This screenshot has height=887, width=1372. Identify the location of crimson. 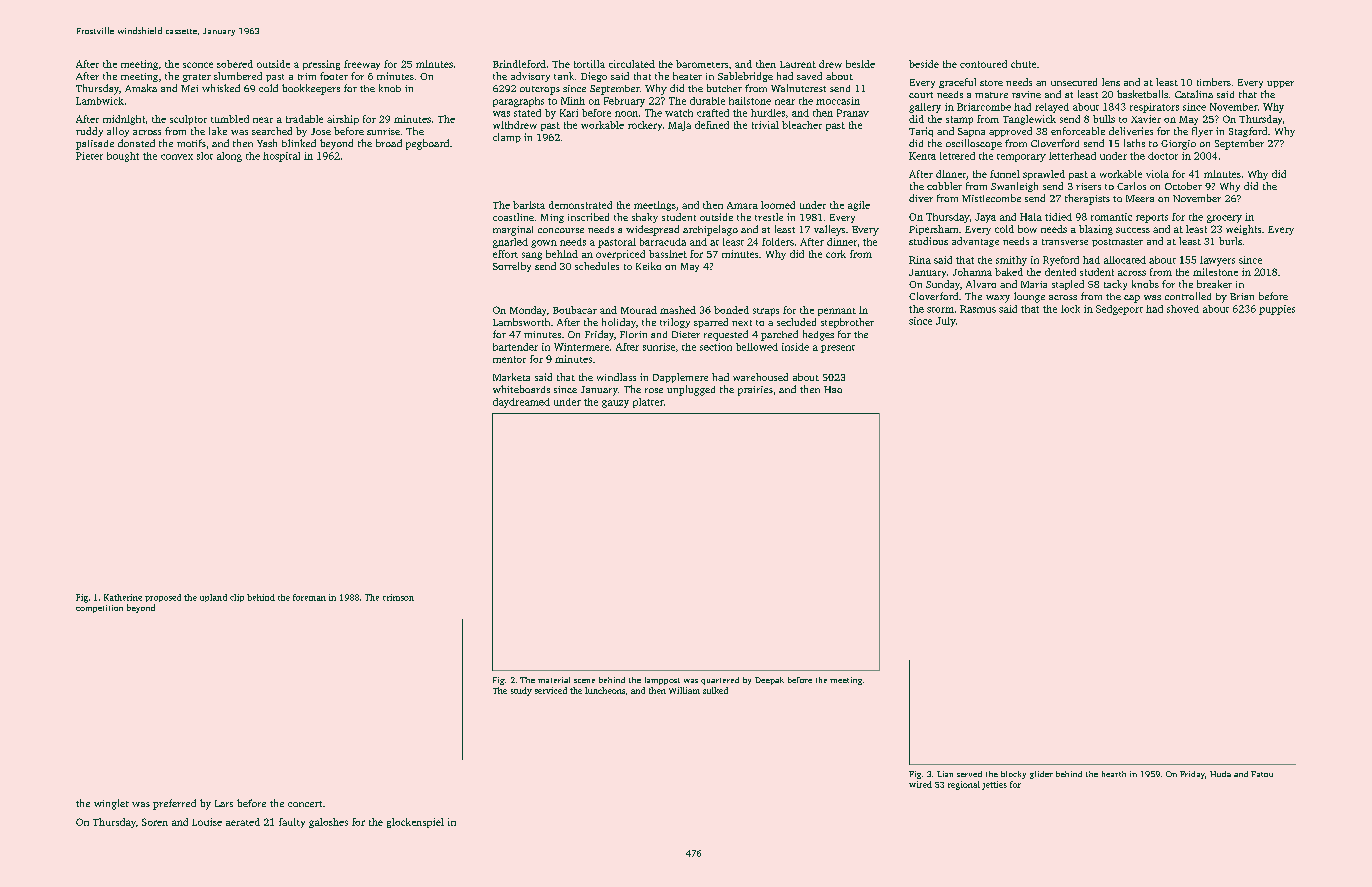
(398, 597).
